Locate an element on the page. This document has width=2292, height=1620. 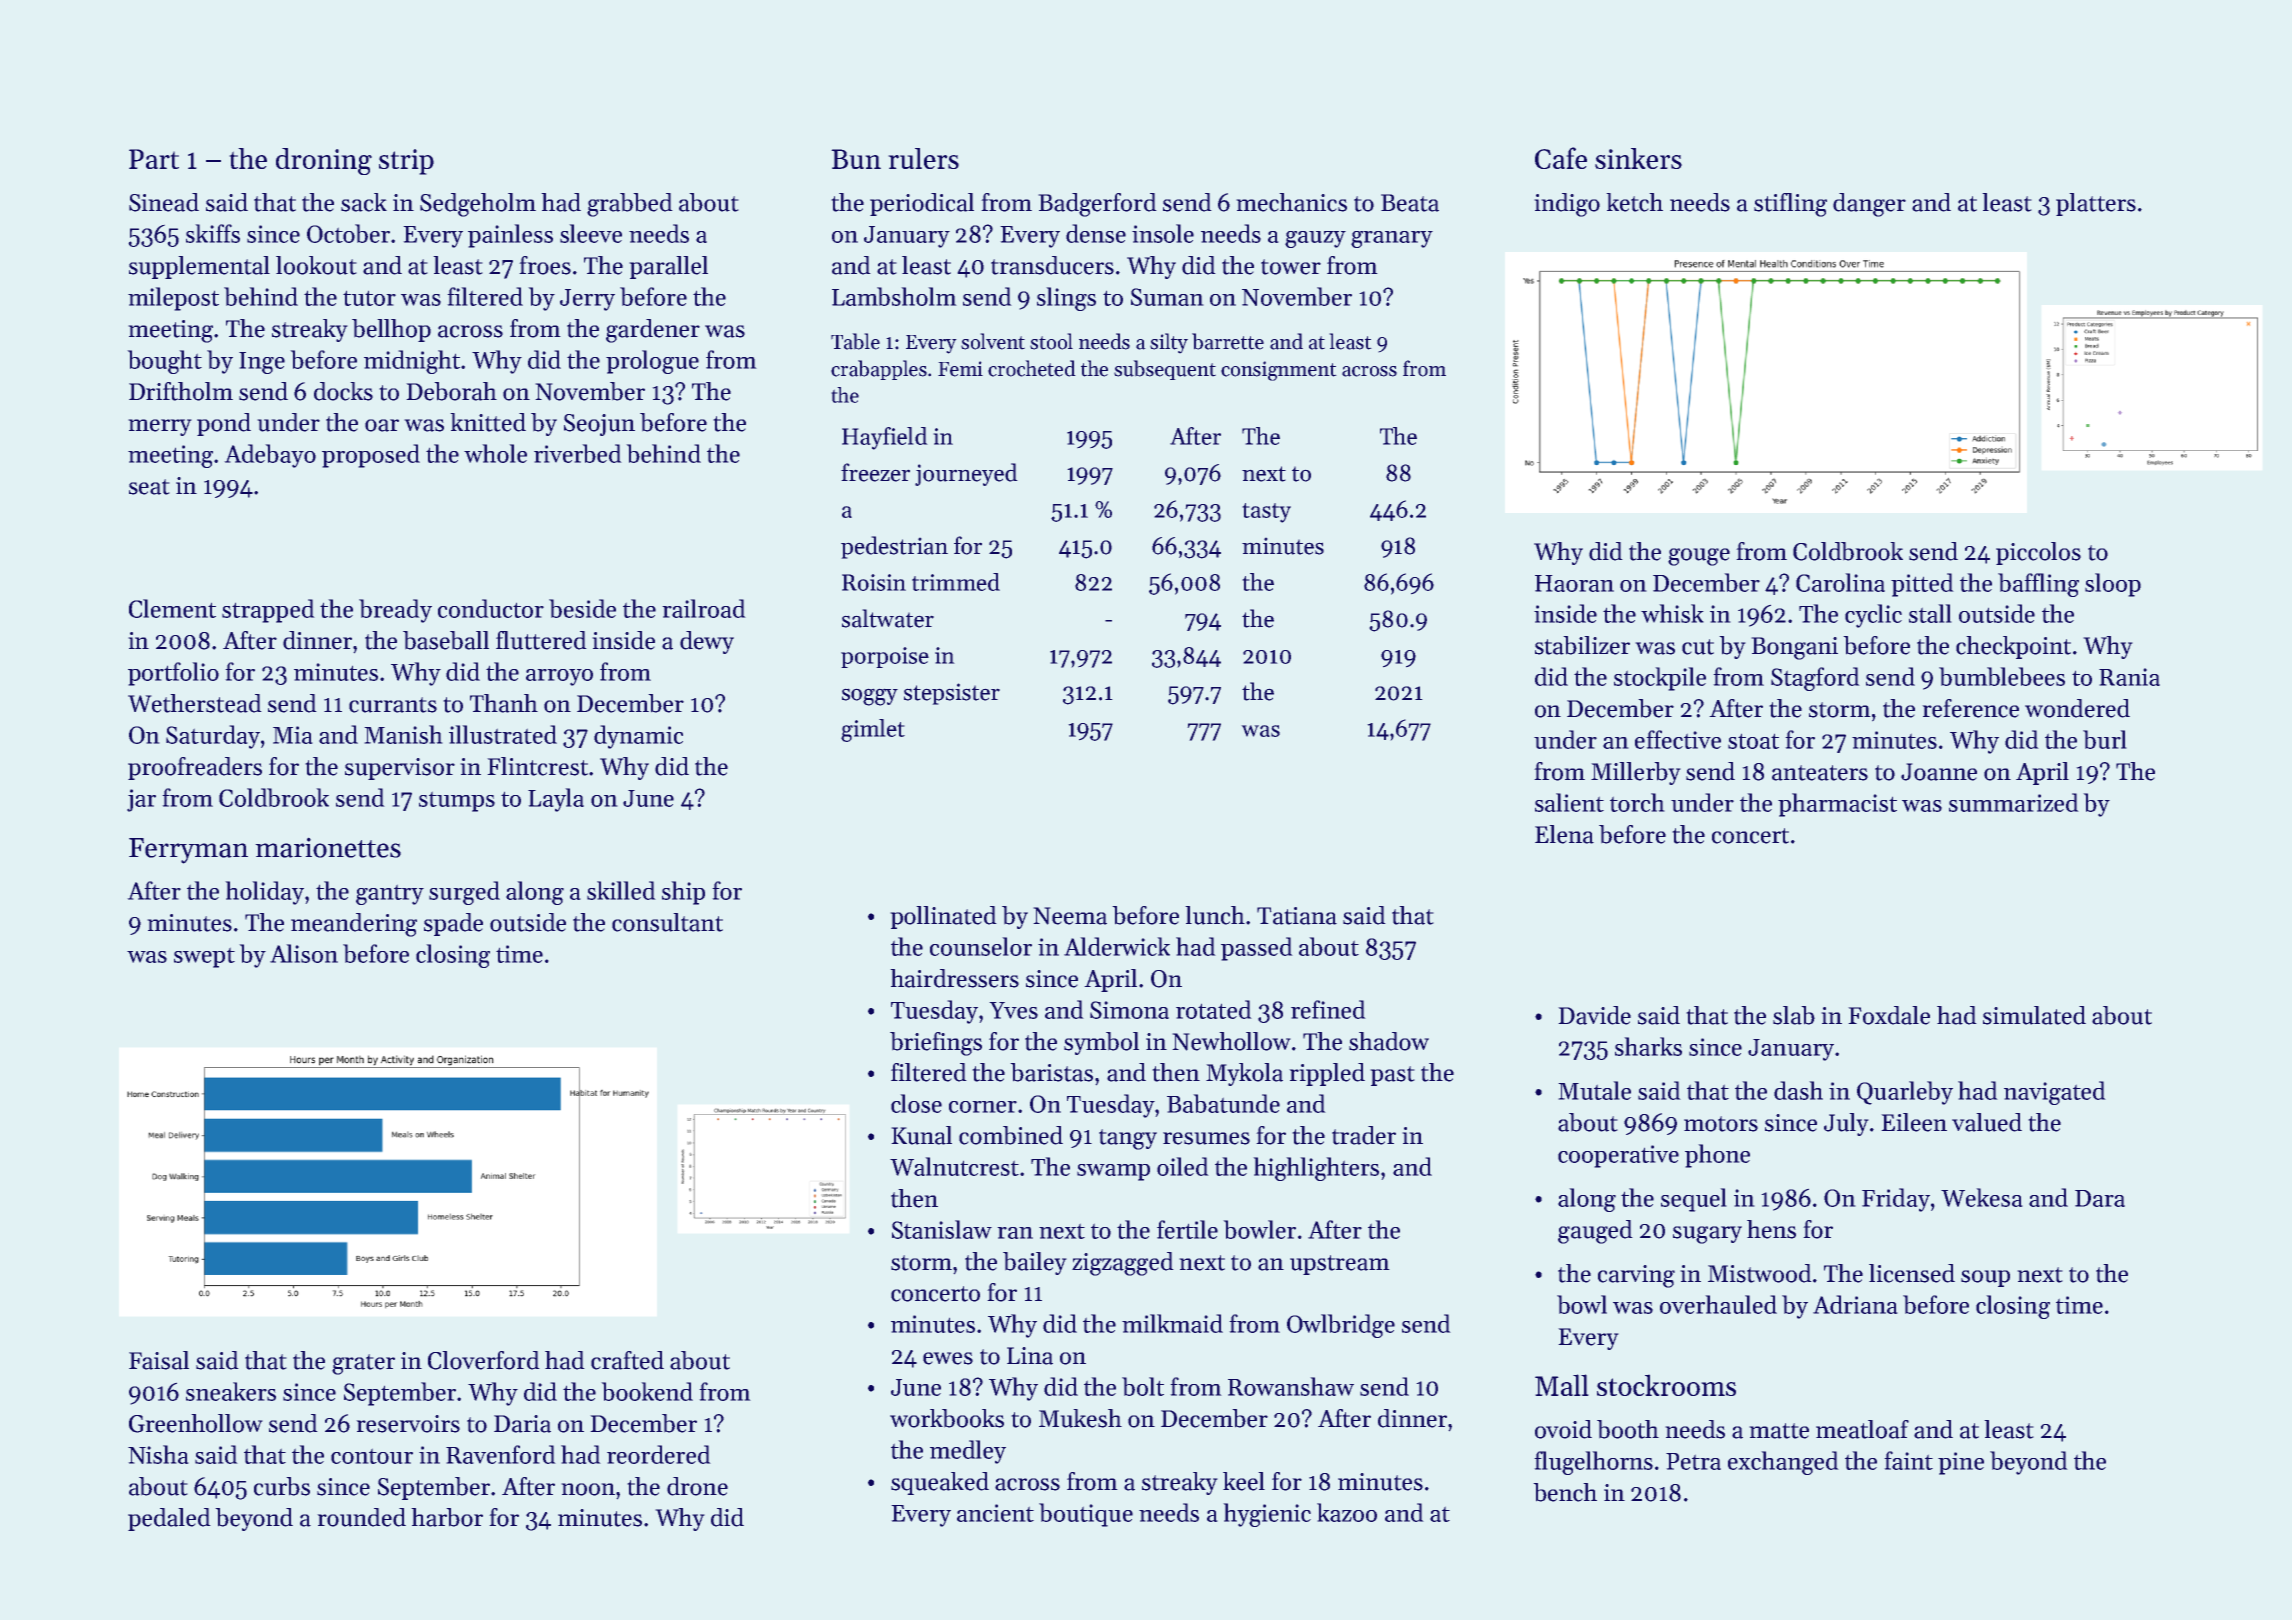
gimlet is located at coordinates (873, 730).
